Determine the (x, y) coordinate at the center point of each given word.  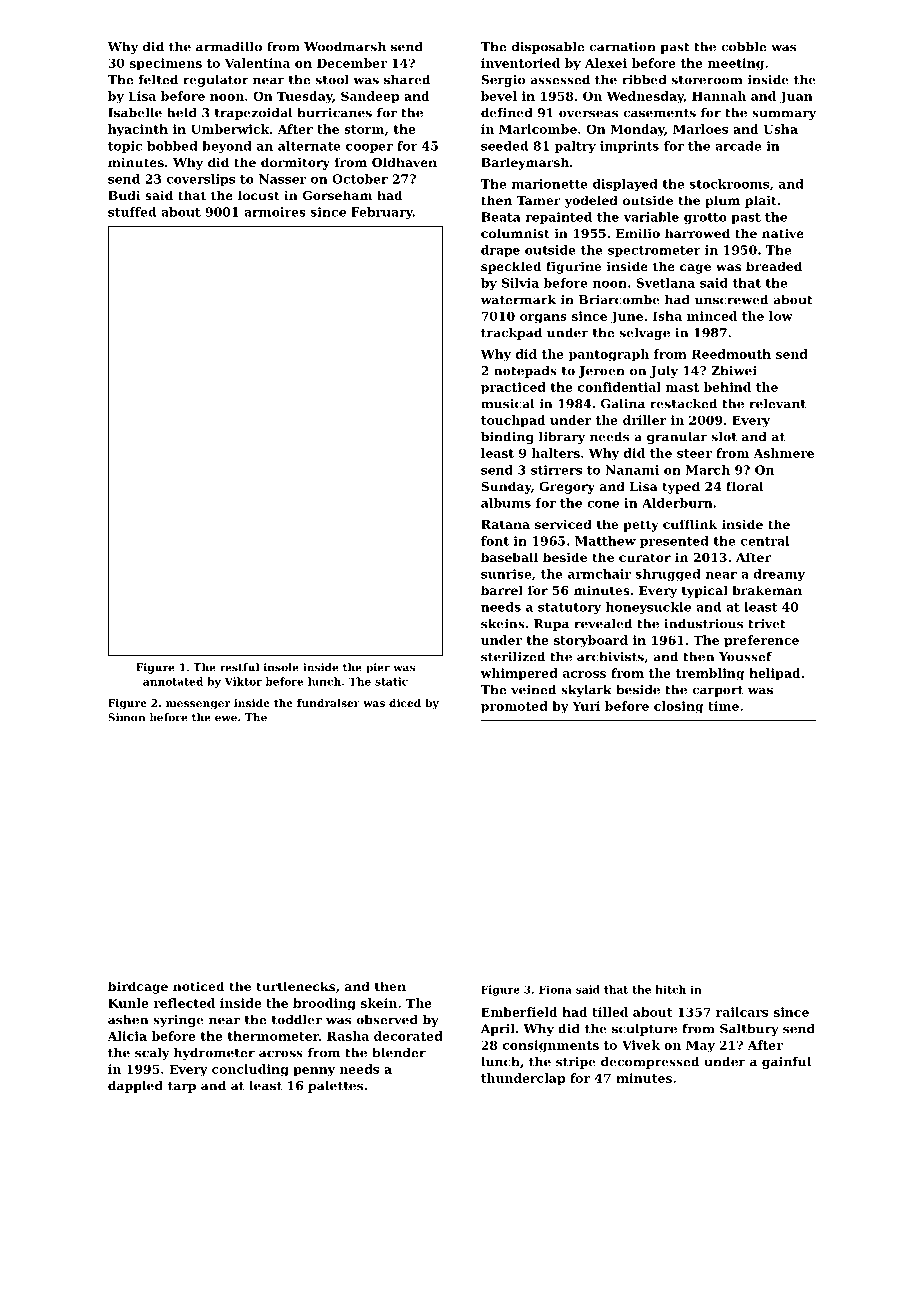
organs (543, 319)
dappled (135, 1087)
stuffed (132, 212)
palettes (335, 1087)
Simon (126, 717)
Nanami (632, 470)
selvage (645, 334)
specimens (166, 64)
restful (239, 667)
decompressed (650, 1063)
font (495, 541)
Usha (781, 129)
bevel (499, 96)
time (723, 706)
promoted (514, 707)
